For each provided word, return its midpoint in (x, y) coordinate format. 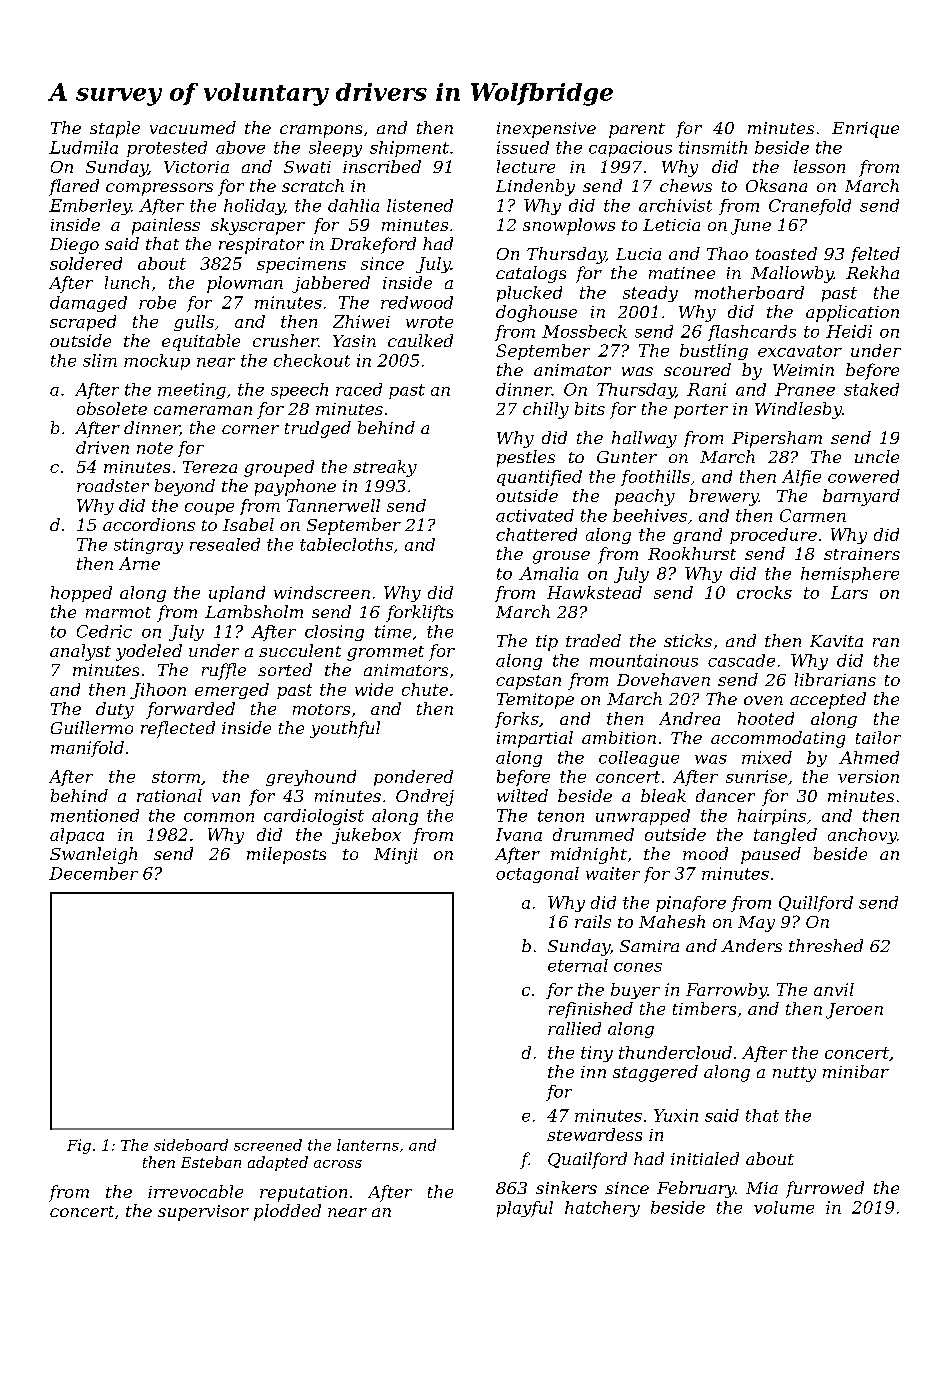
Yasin (354, 341)
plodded (287, 1212)
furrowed (825, 1189)
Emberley (90, 207)
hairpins (772, 817)
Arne (139, 563)
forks (517, 720)
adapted (278, 1163)
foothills (655, 478)
